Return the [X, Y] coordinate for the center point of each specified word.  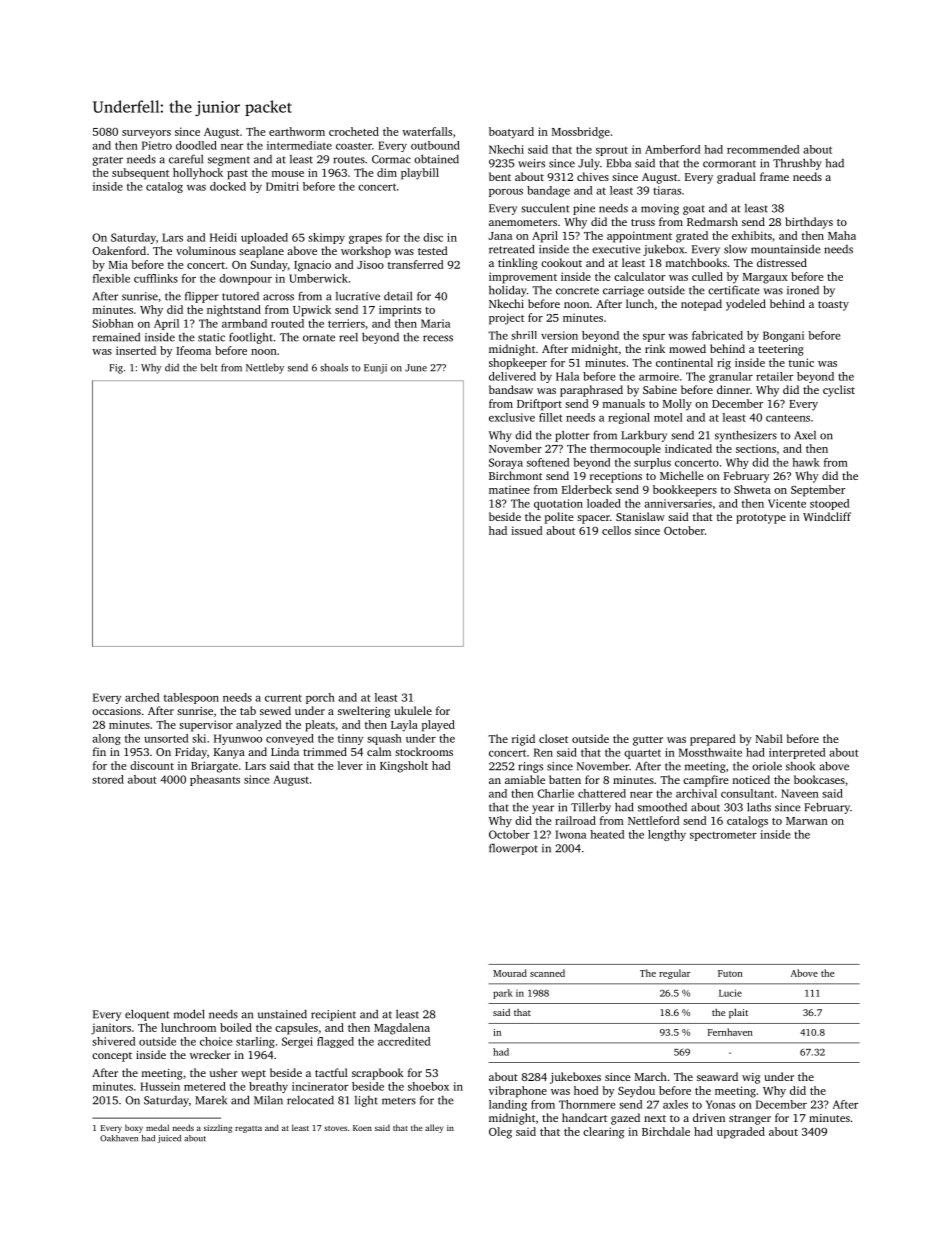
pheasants [215, 780]
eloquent [147, 1015]
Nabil [769, 738]
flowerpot [513, 849]
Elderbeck [587, 489]
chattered [602, 793]
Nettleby [265, 368]
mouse [288, 174]
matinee [509, 489]
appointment [639, 237]
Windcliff [827, 516]
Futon [730, 973]
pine [584, 209]
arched [142, 697]
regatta [248, 1129]
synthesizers [746, 436]
